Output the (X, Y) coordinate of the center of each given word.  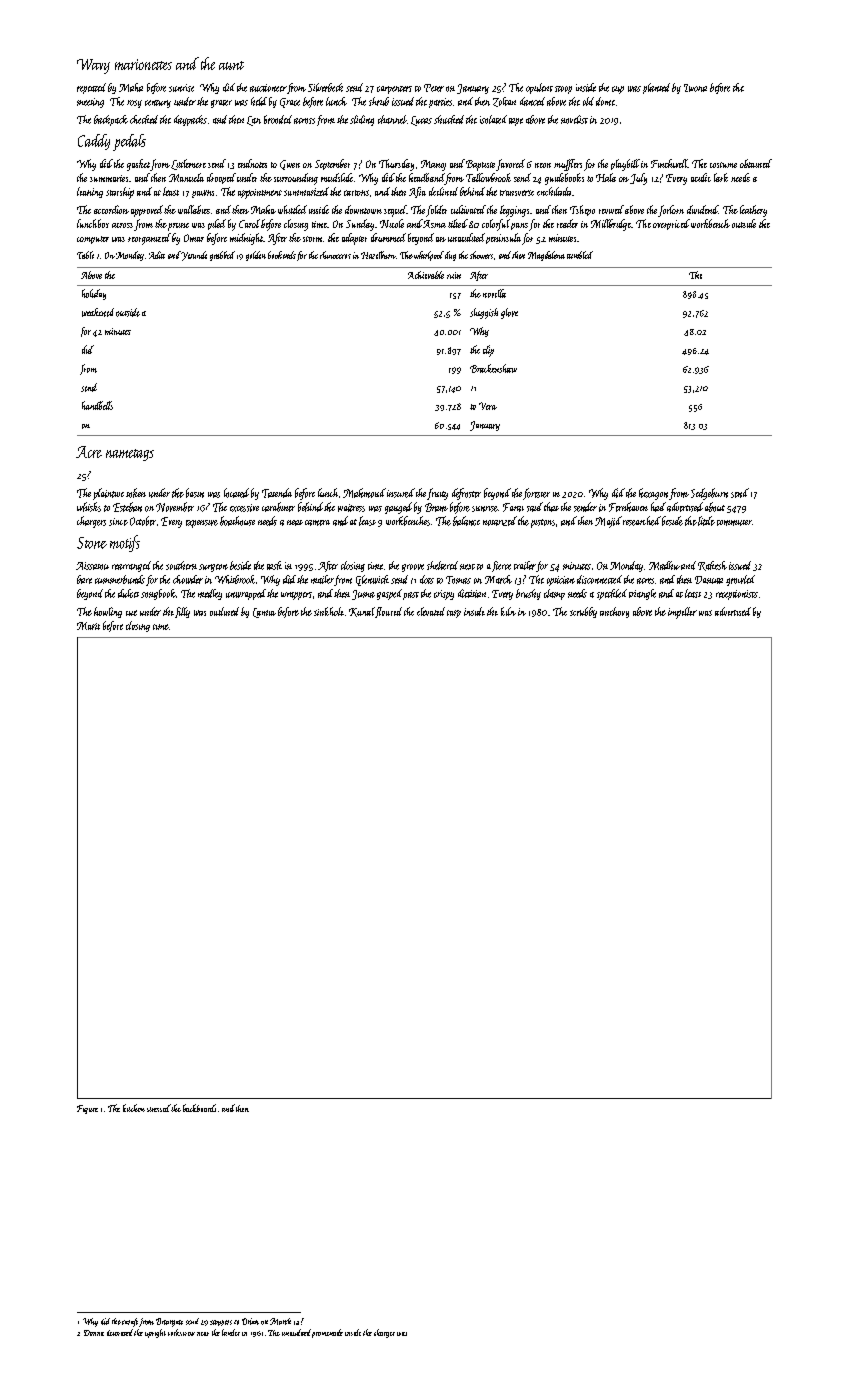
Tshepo (582, 210)
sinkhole (329, 611)
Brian (250, 1321)
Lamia (264, 613)
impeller (682, 613)
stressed (159, 1108)
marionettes (143, 64)
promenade (327, 1333)
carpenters (394, 90)
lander (231, 1332)
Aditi (157, 255)
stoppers (221, 1323)
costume (723, 165)
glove (509, 313)
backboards (199, 1108)
